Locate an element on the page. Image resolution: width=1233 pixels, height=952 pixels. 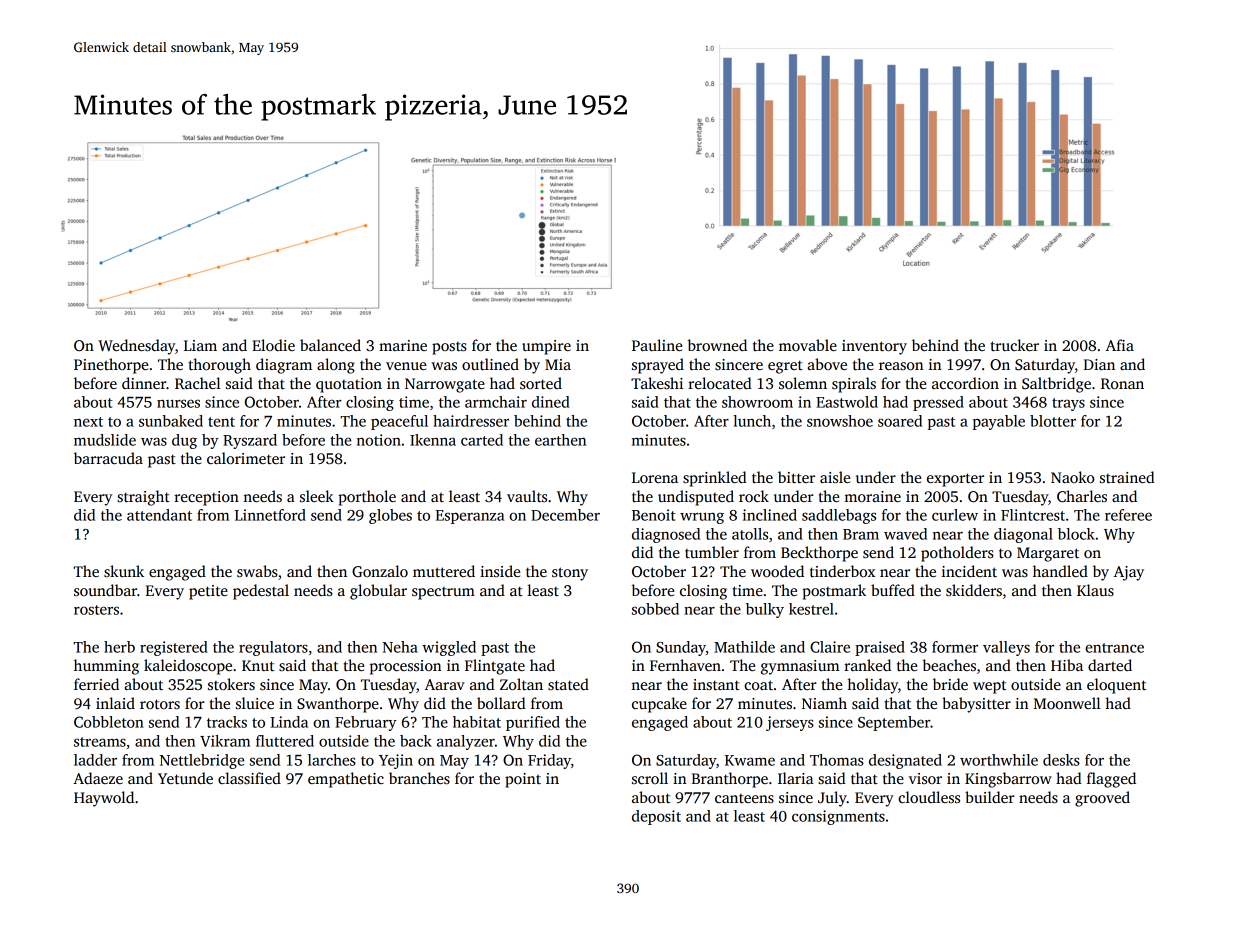
diagram is located at coordinates (284, 366).
